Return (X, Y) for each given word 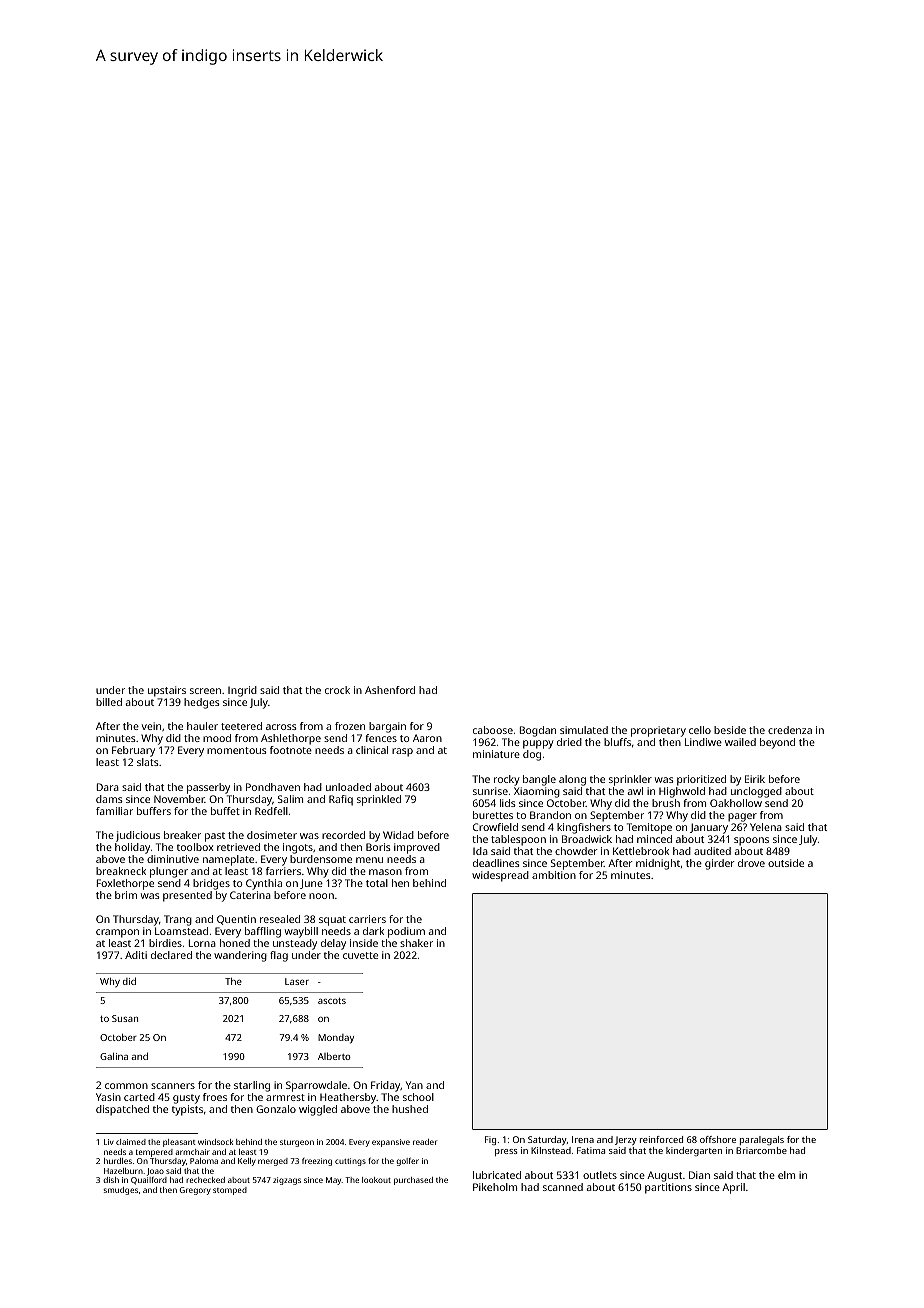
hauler (202, 726)
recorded (343, 835)
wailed (740, 742)
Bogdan (538, 731)
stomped (230, 1191)
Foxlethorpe (125, 884)
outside (786, 863)
